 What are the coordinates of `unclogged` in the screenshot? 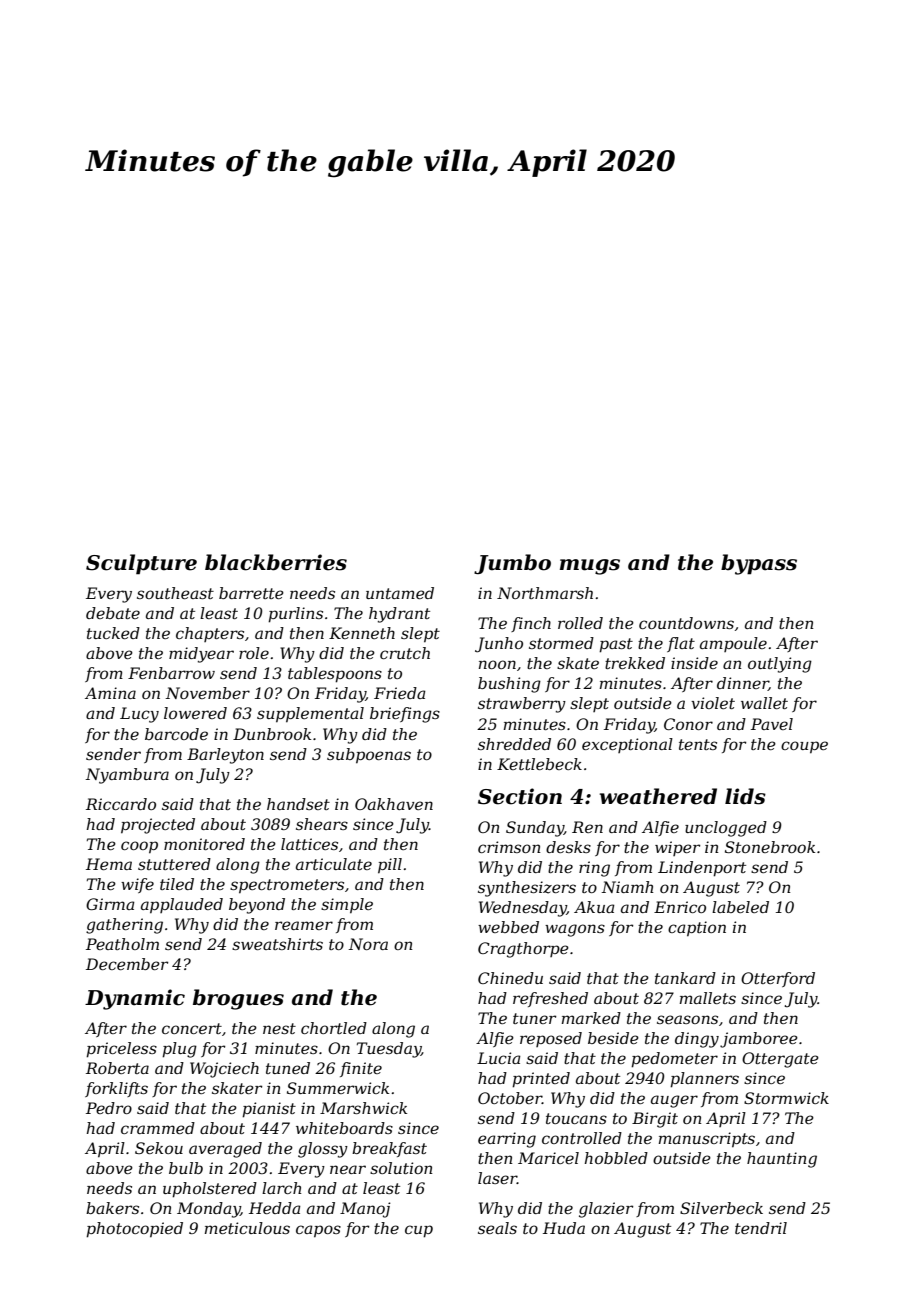 It's located at (726, 829).
